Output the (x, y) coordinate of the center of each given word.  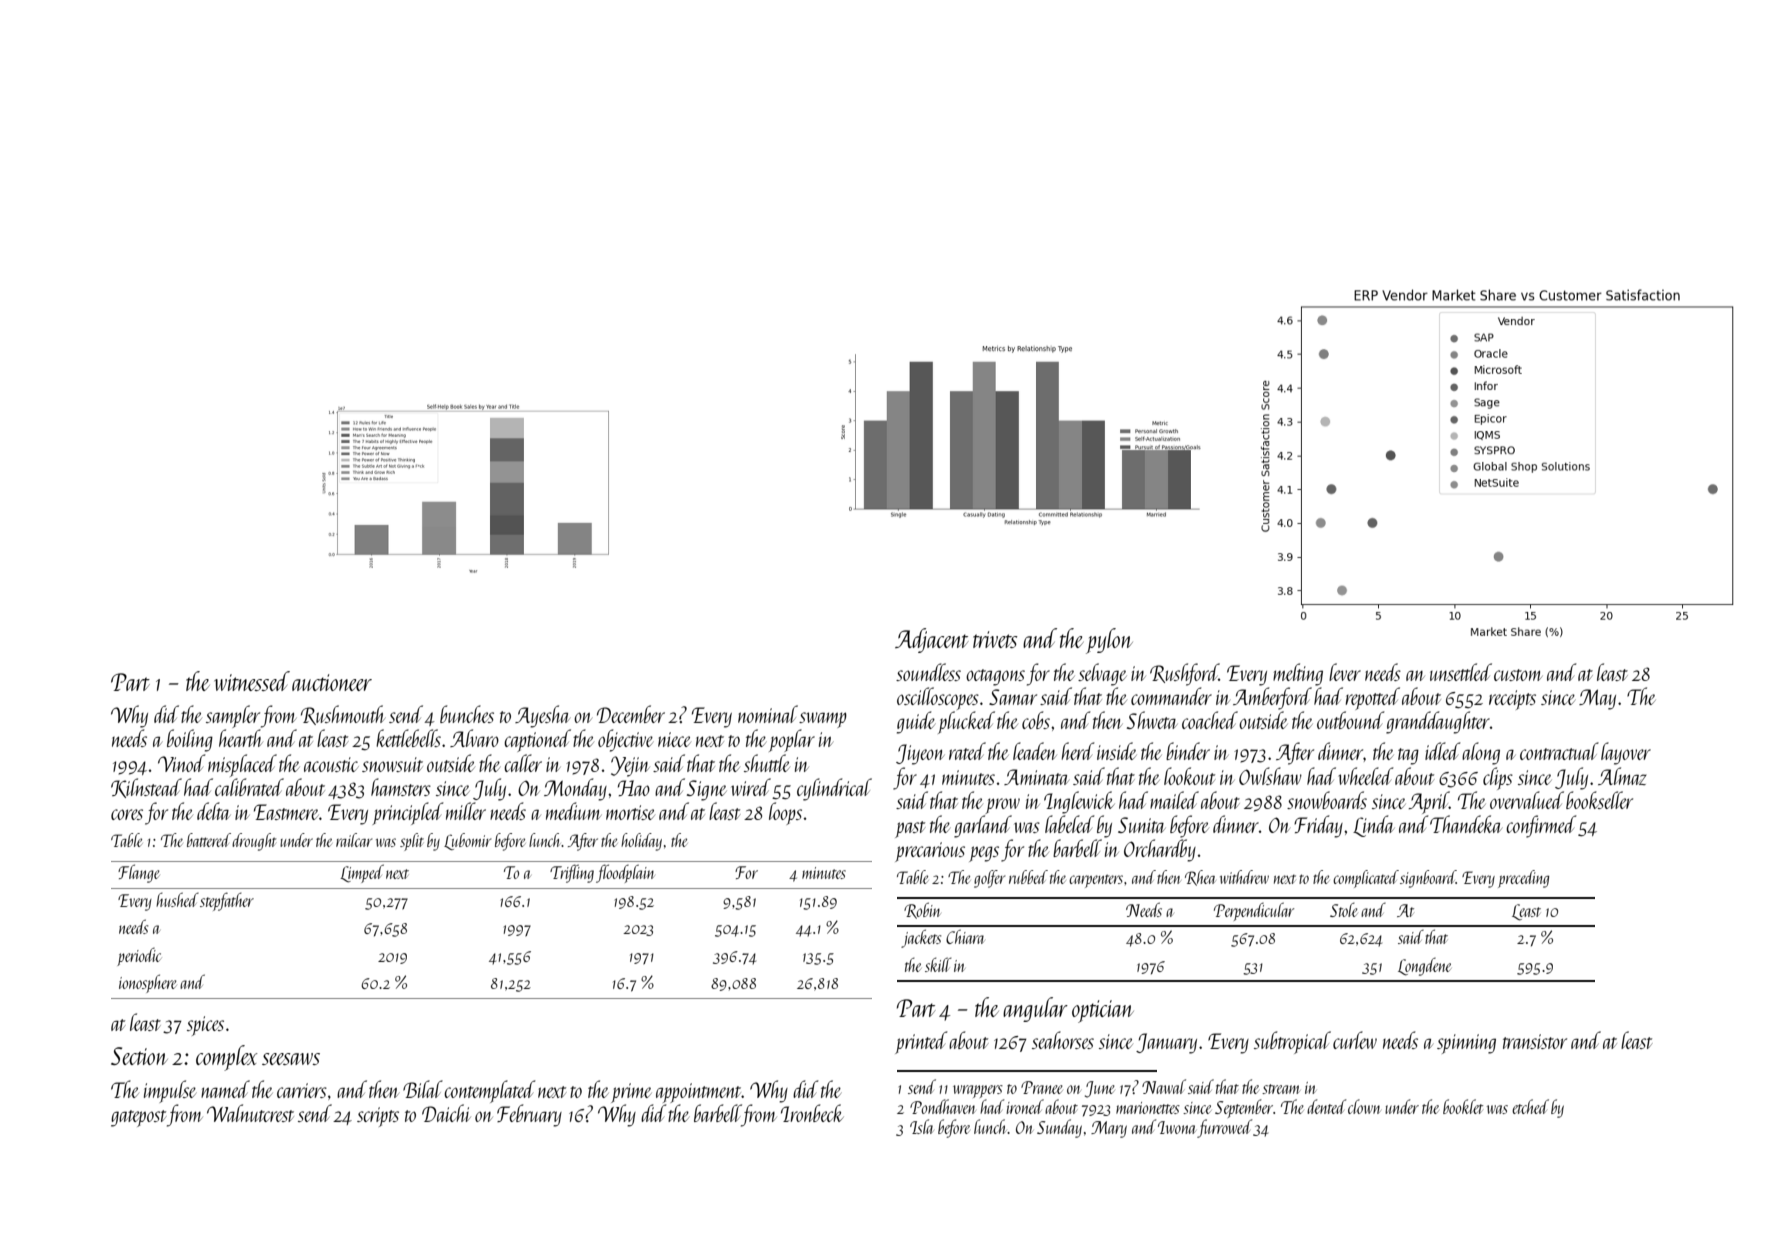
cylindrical (834, 789)
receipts (1512, 700)
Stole (1344, 910)
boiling (190, 740)
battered (209, 840)
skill (938, 964)
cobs (1036, 720)
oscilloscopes (938, 698)
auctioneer (332, 682)
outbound (1350, 720)
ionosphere (148, 983)
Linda (1374, 826)
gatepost (138, 1118)
